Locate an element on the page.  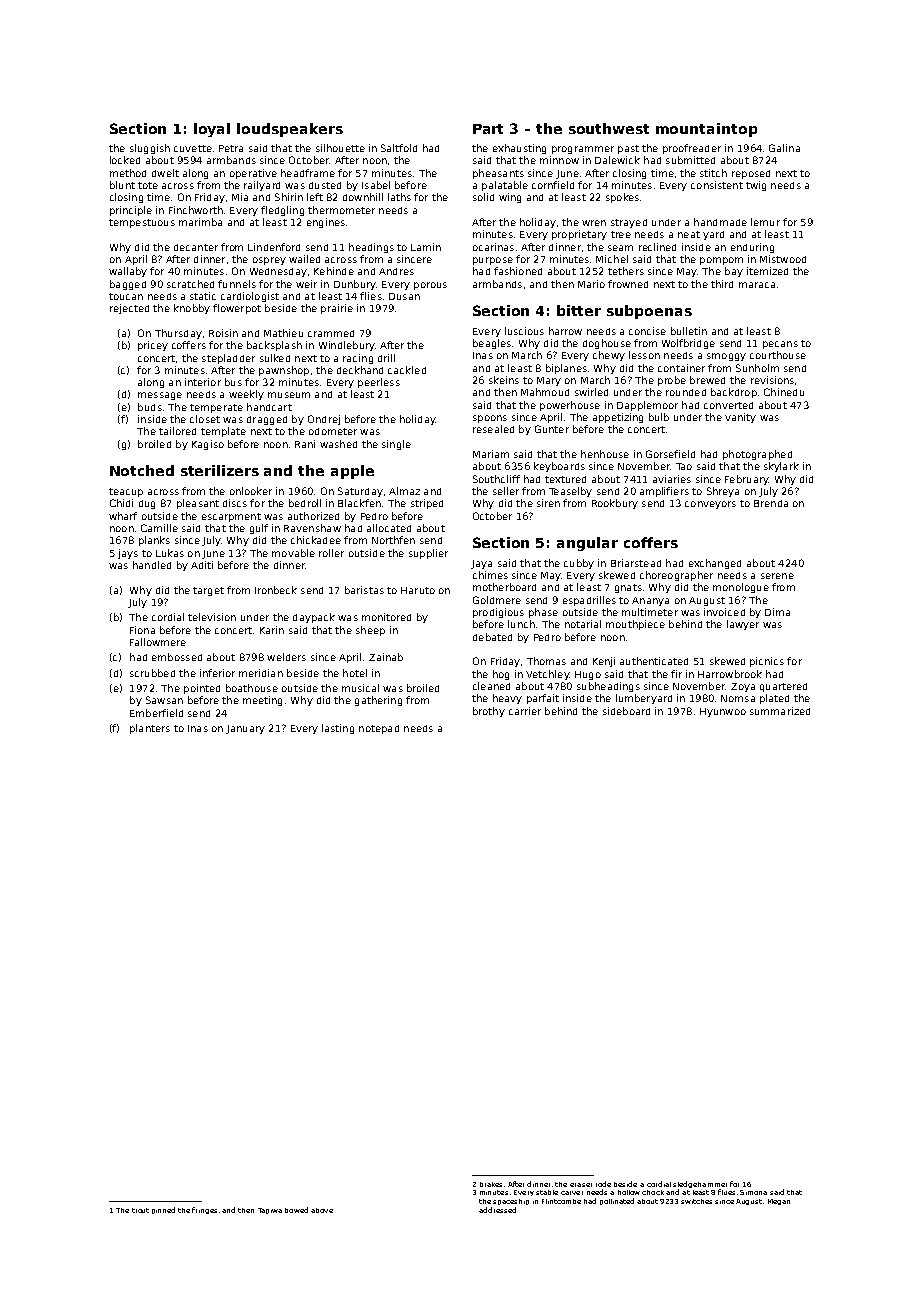
sterilizers is located at coordinates (220, 470).
